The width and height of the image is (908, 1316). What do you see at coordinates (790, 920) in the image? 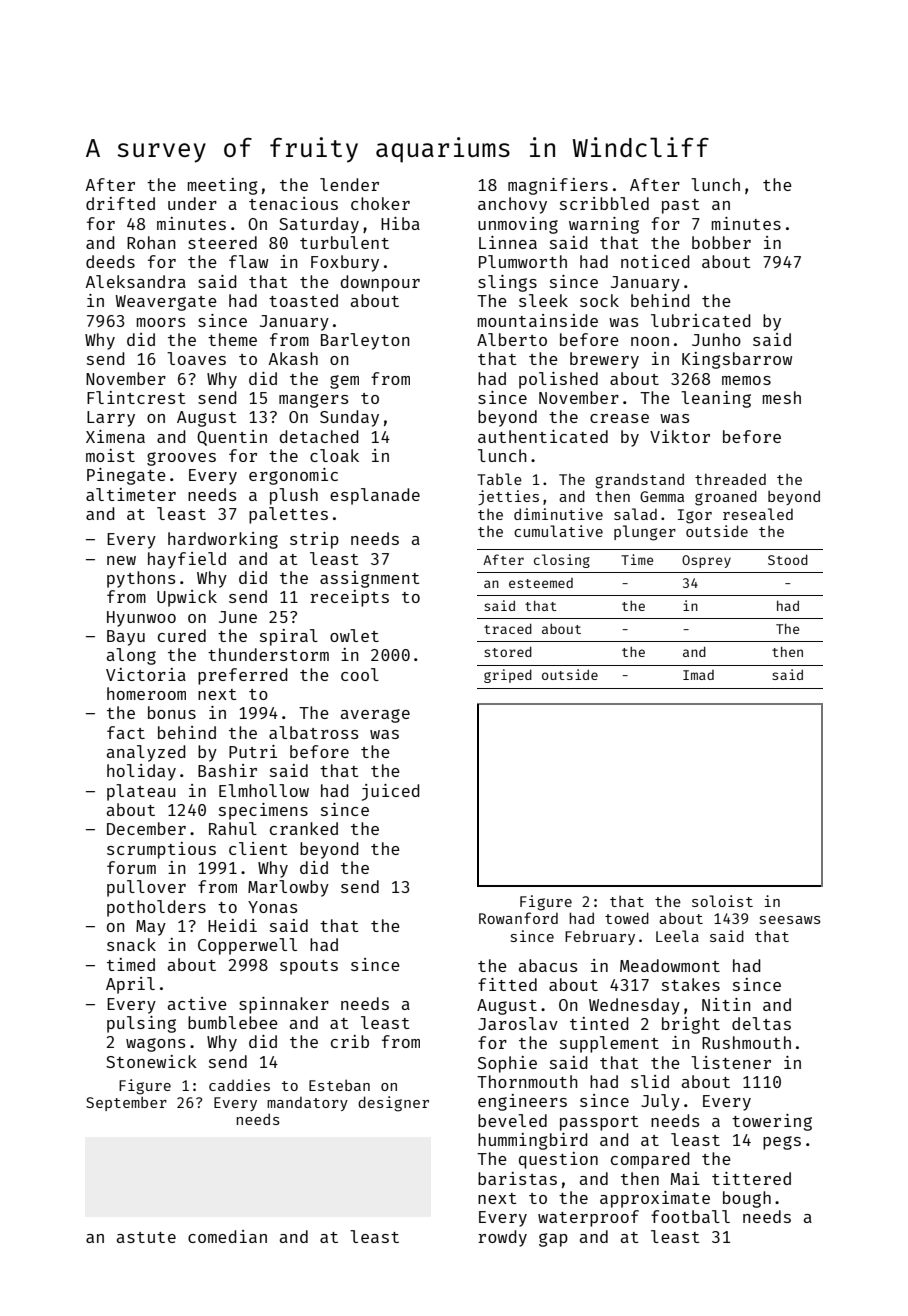
I see `seesaws` at bounding box center [790, 920].
